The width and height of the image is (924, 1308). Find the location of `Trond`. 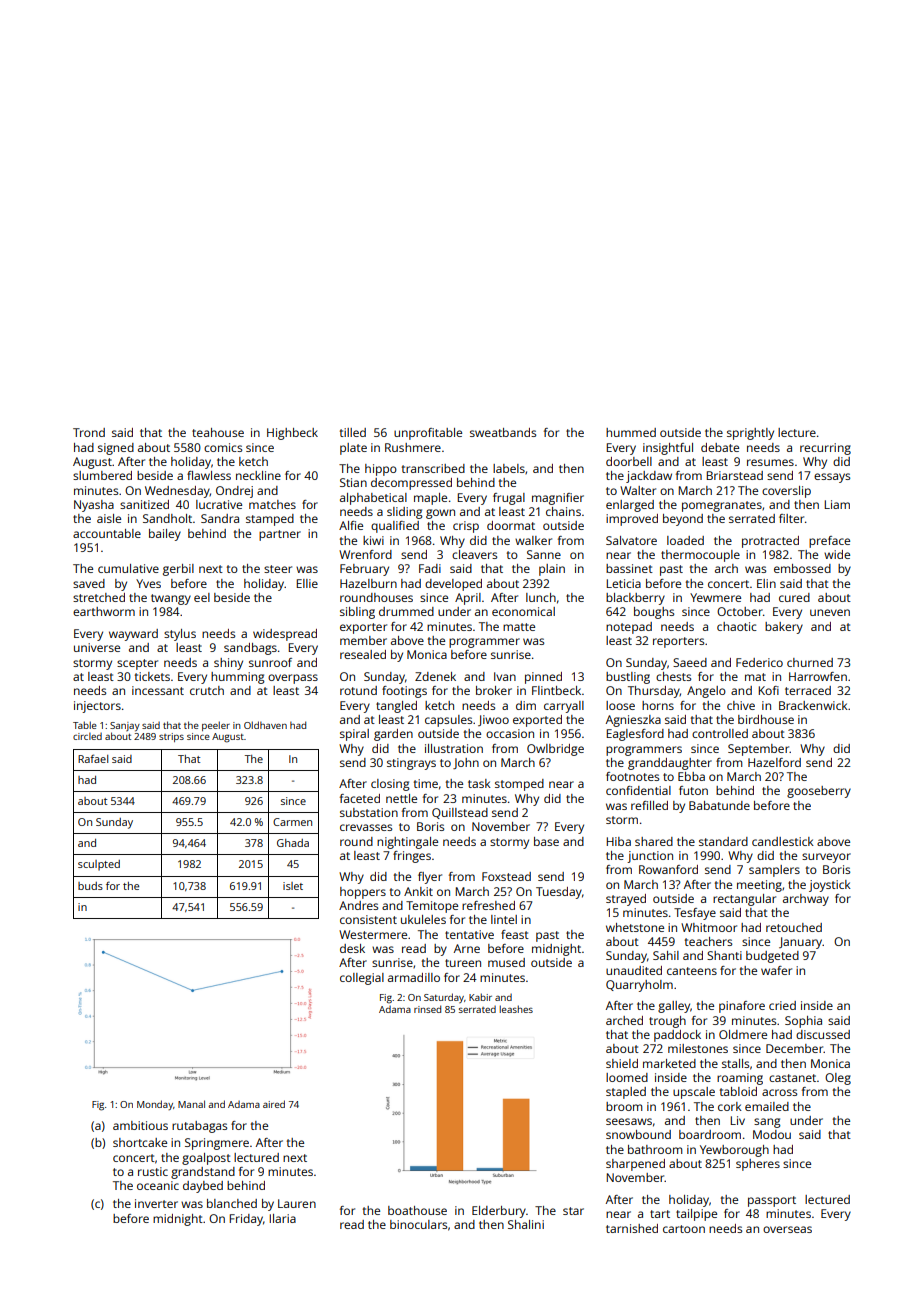

Trond is located at coordinates (89, 432).
